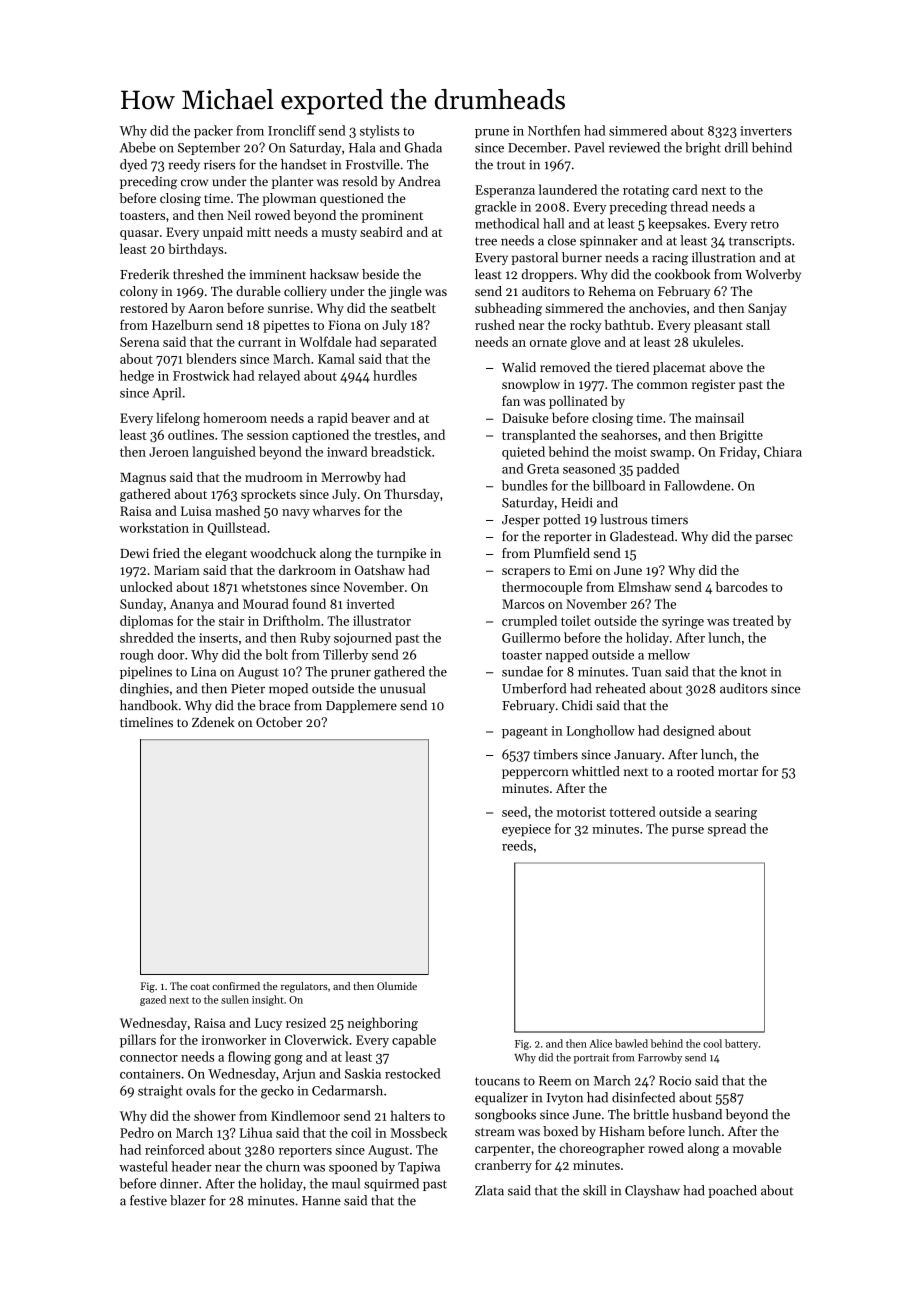 The height and width of the page is (1308, 924). What do you see at coordinates (213, 131) in the page?
I see `packer` at bounding box center [213, 131].
